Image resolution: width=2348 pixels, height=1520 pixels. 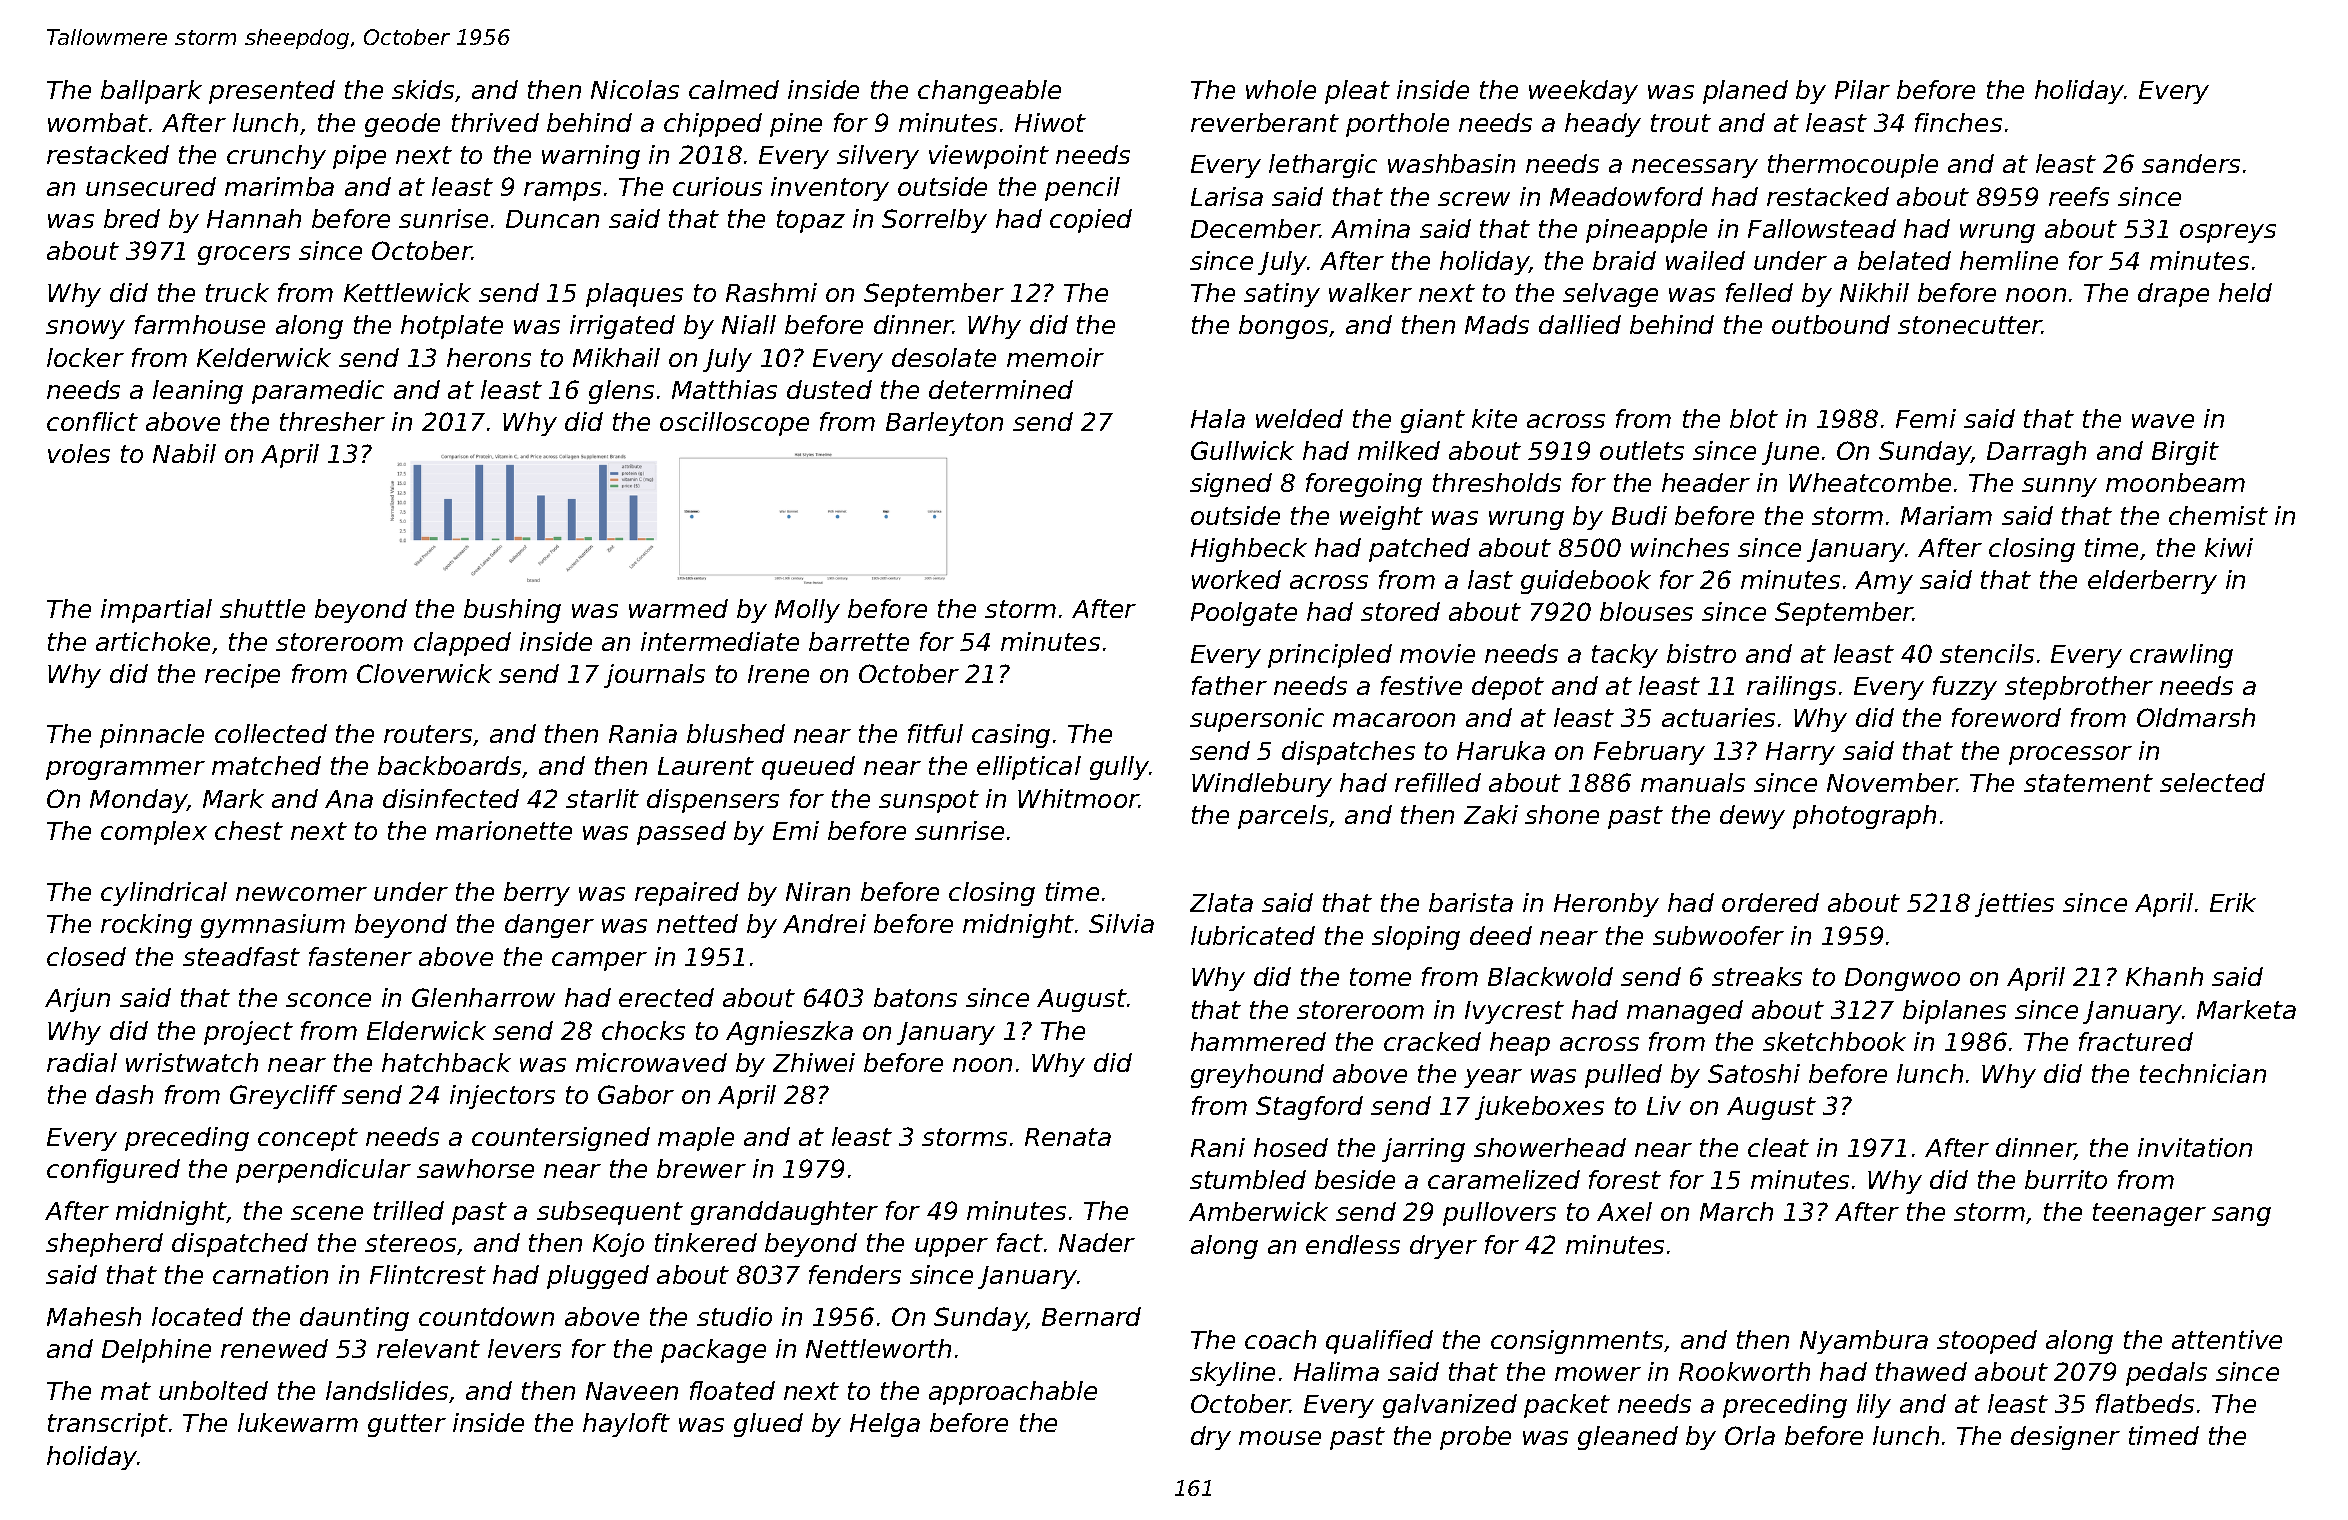 I want to click on maple, so click(x=696, y=1139).
